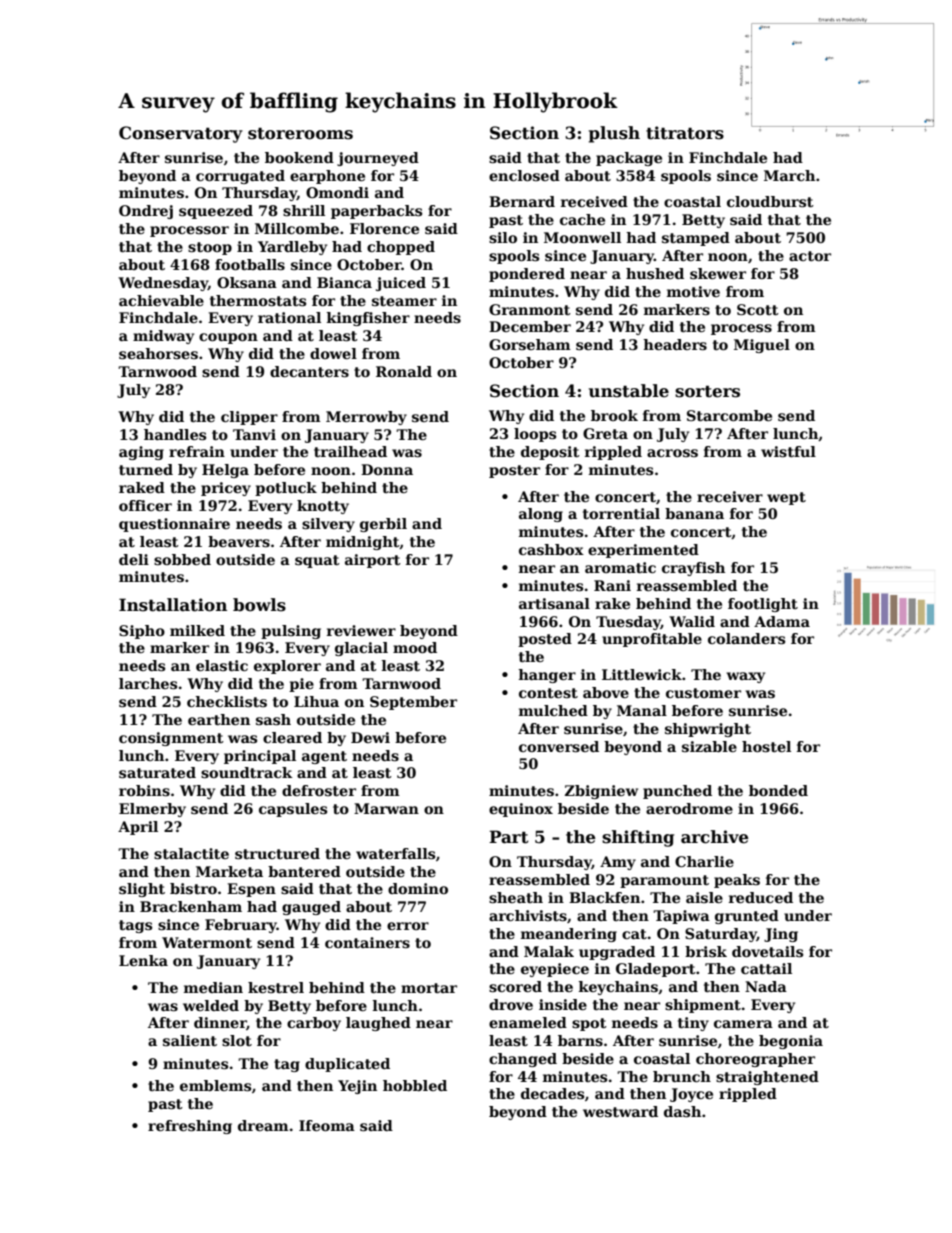  Describe the element at coordinates (548, 693) in the document. I see `contest` at that location.
